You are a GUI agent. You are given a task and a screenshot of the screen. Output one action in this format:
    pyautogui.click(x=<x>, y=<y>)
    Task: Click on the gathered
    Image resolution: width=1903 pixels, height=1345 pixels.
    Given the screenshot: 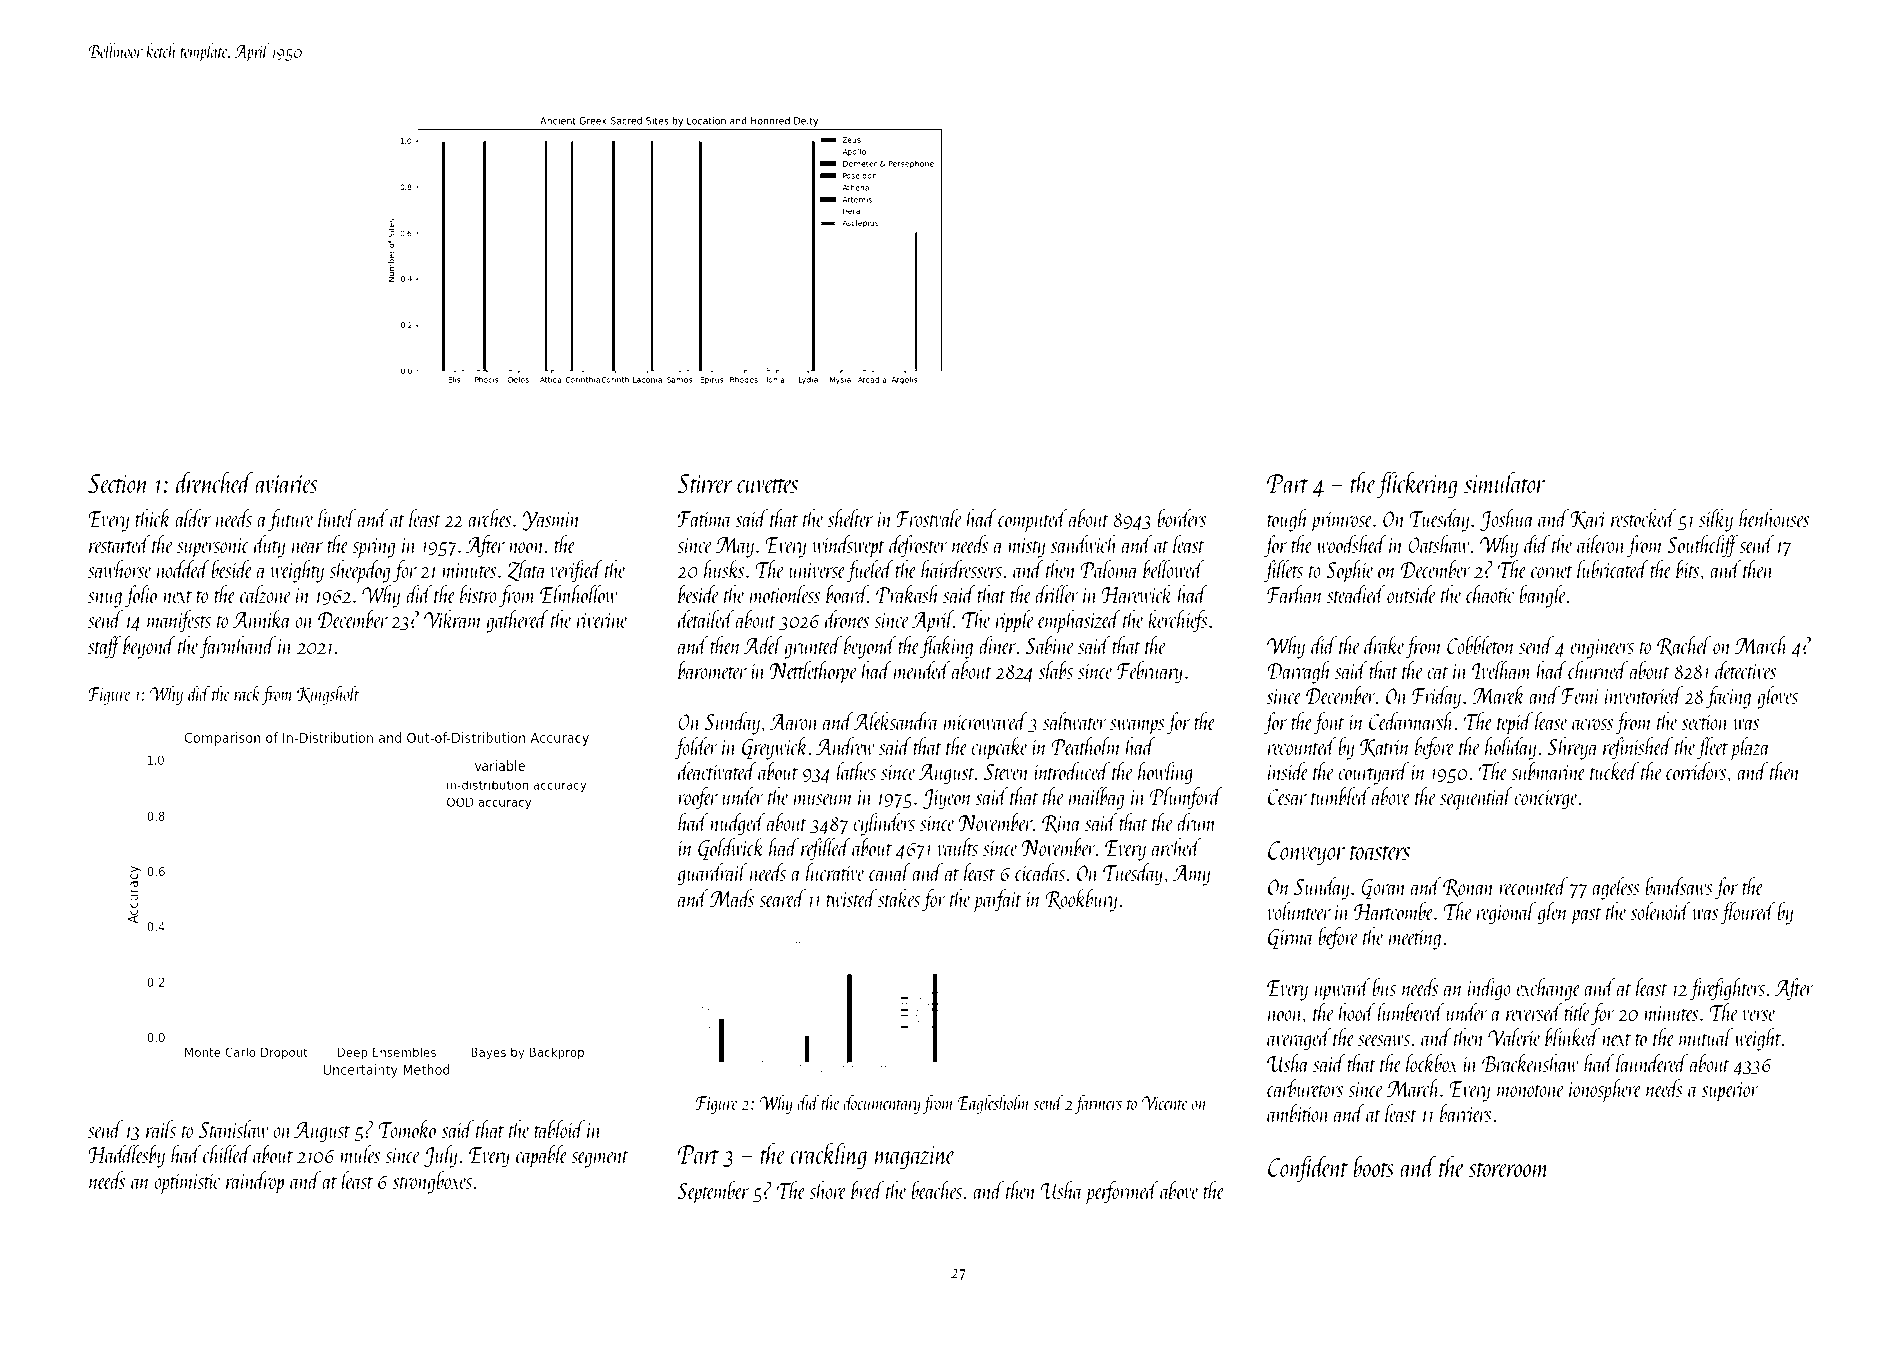 What is the action you would take?
    pyautogui.click(x=517, y=621)
